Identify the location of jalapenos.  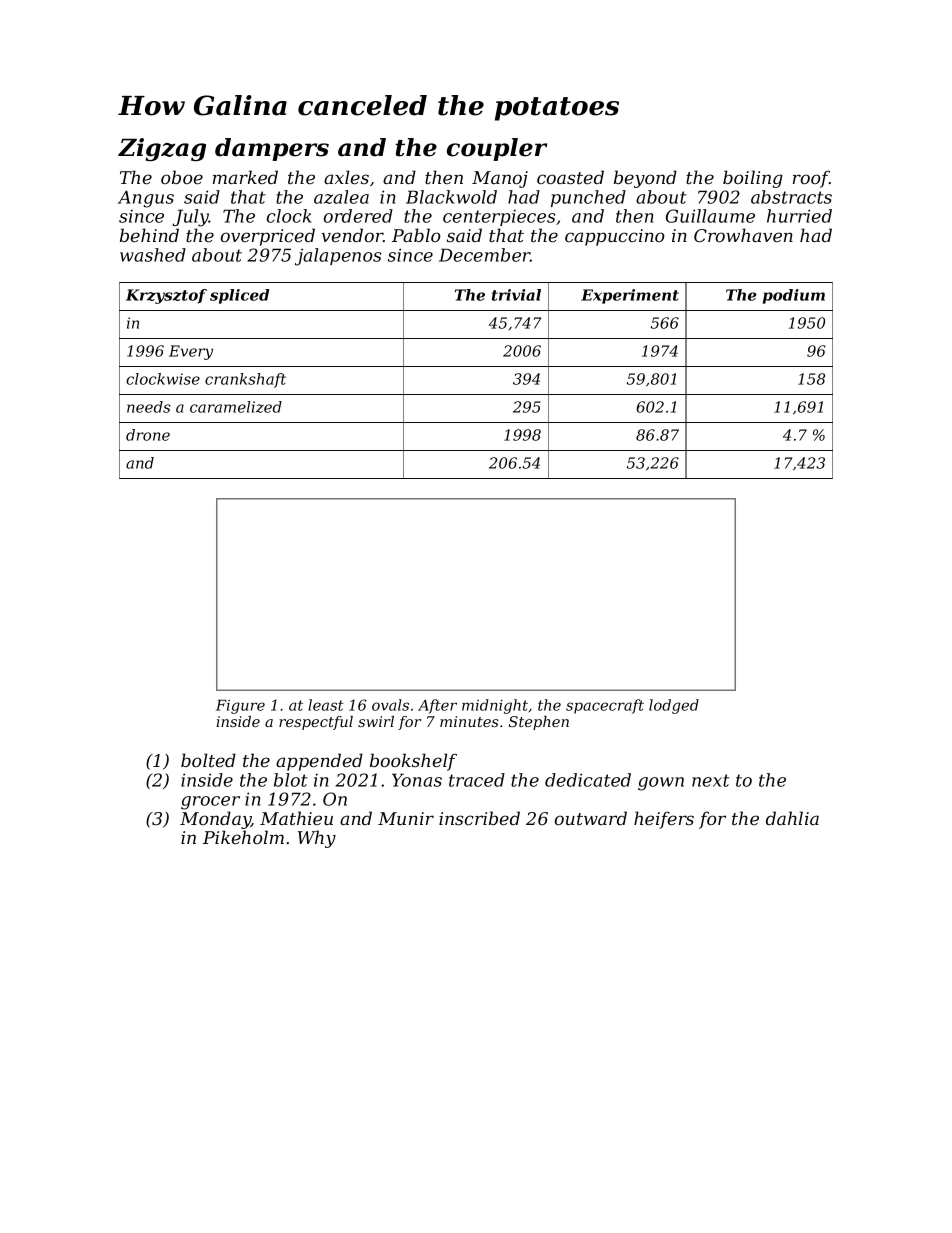
(338, 257).
